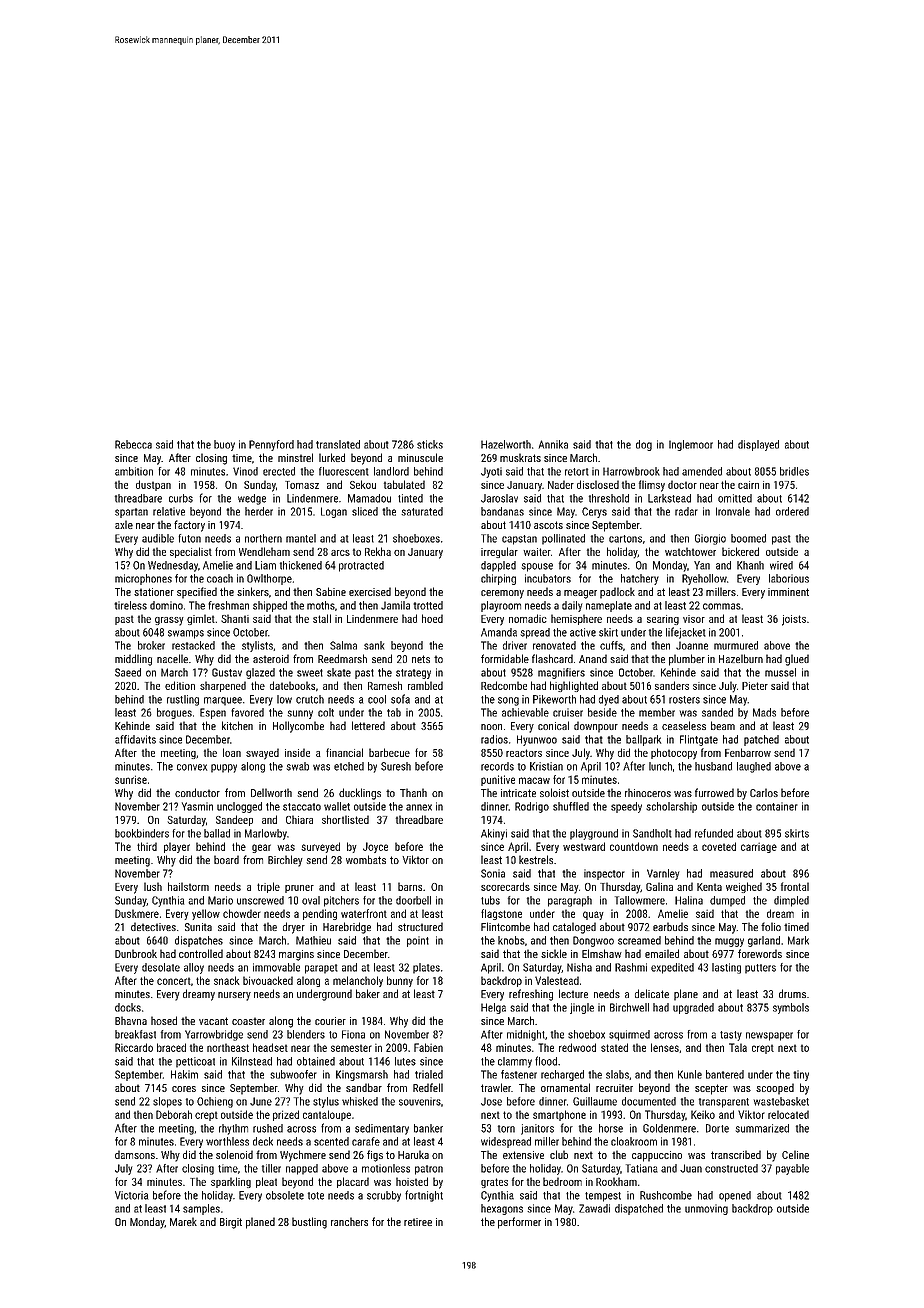 This document has height=1308, width=924. Describe the element at coordinates (430, 444) in the document. I see `sticks` at that location.
